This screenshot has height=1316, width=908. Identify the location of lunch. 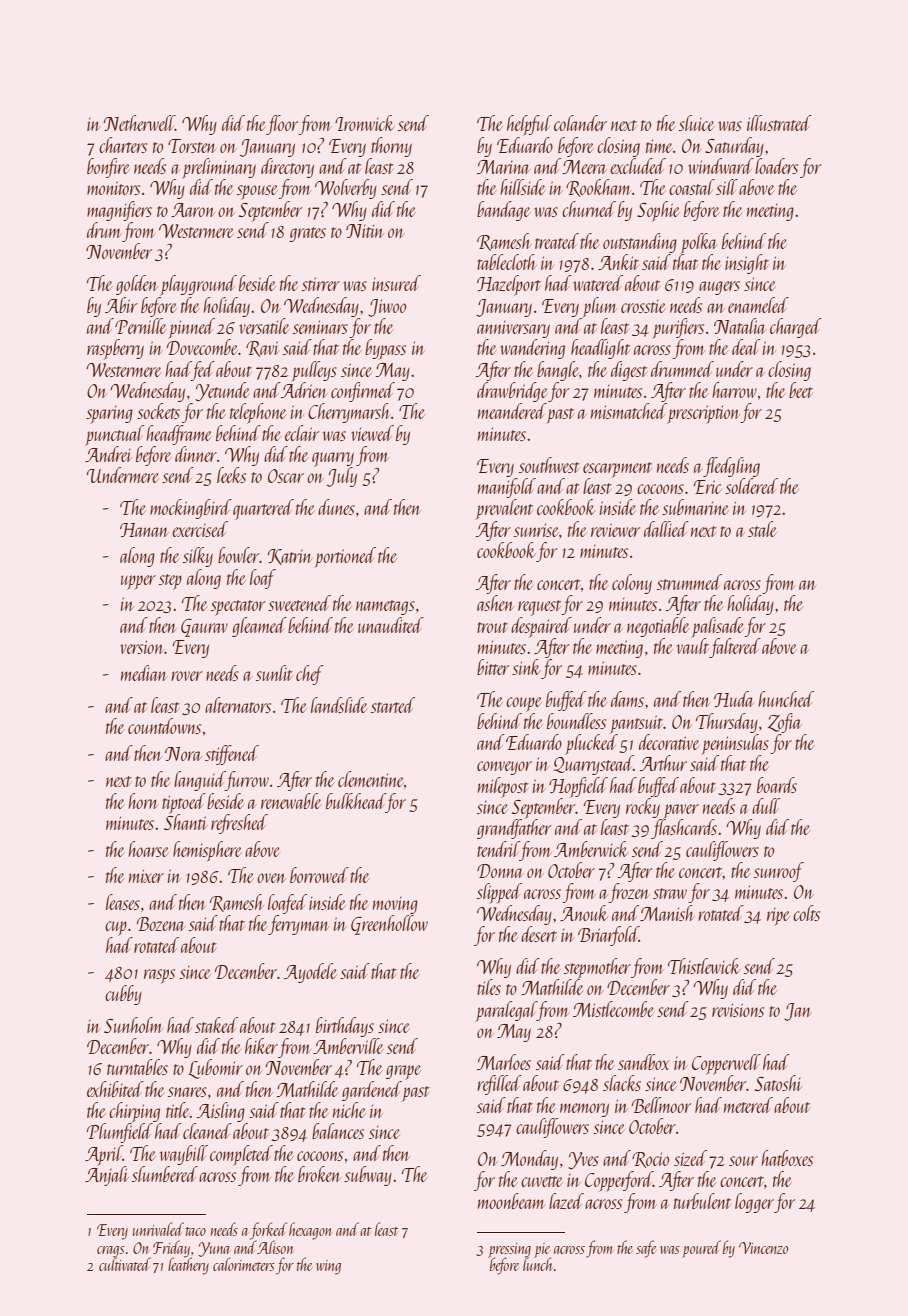
(537, 1264).
